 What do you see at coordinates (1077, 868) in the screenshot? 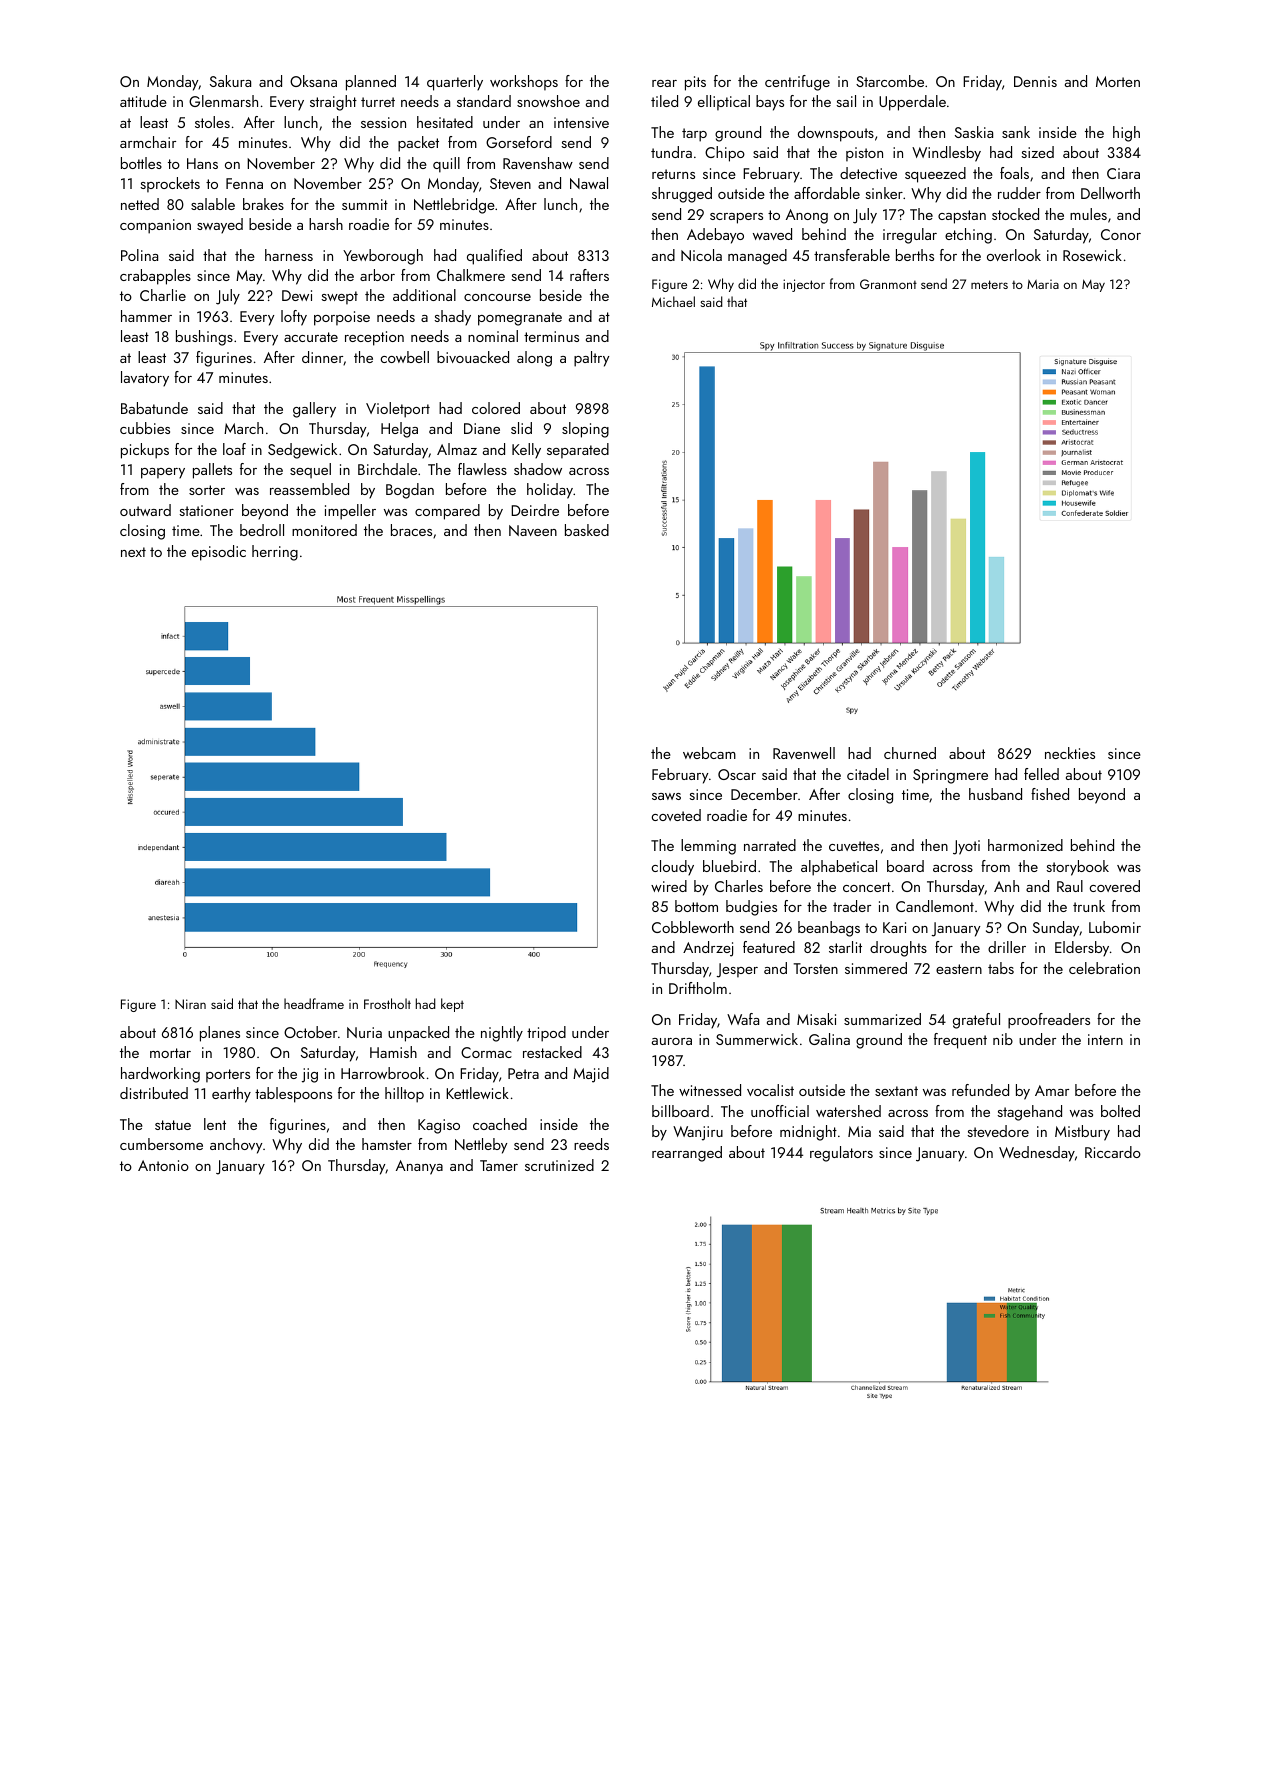
I see `storybook` at bounding box center [1077, 868].
